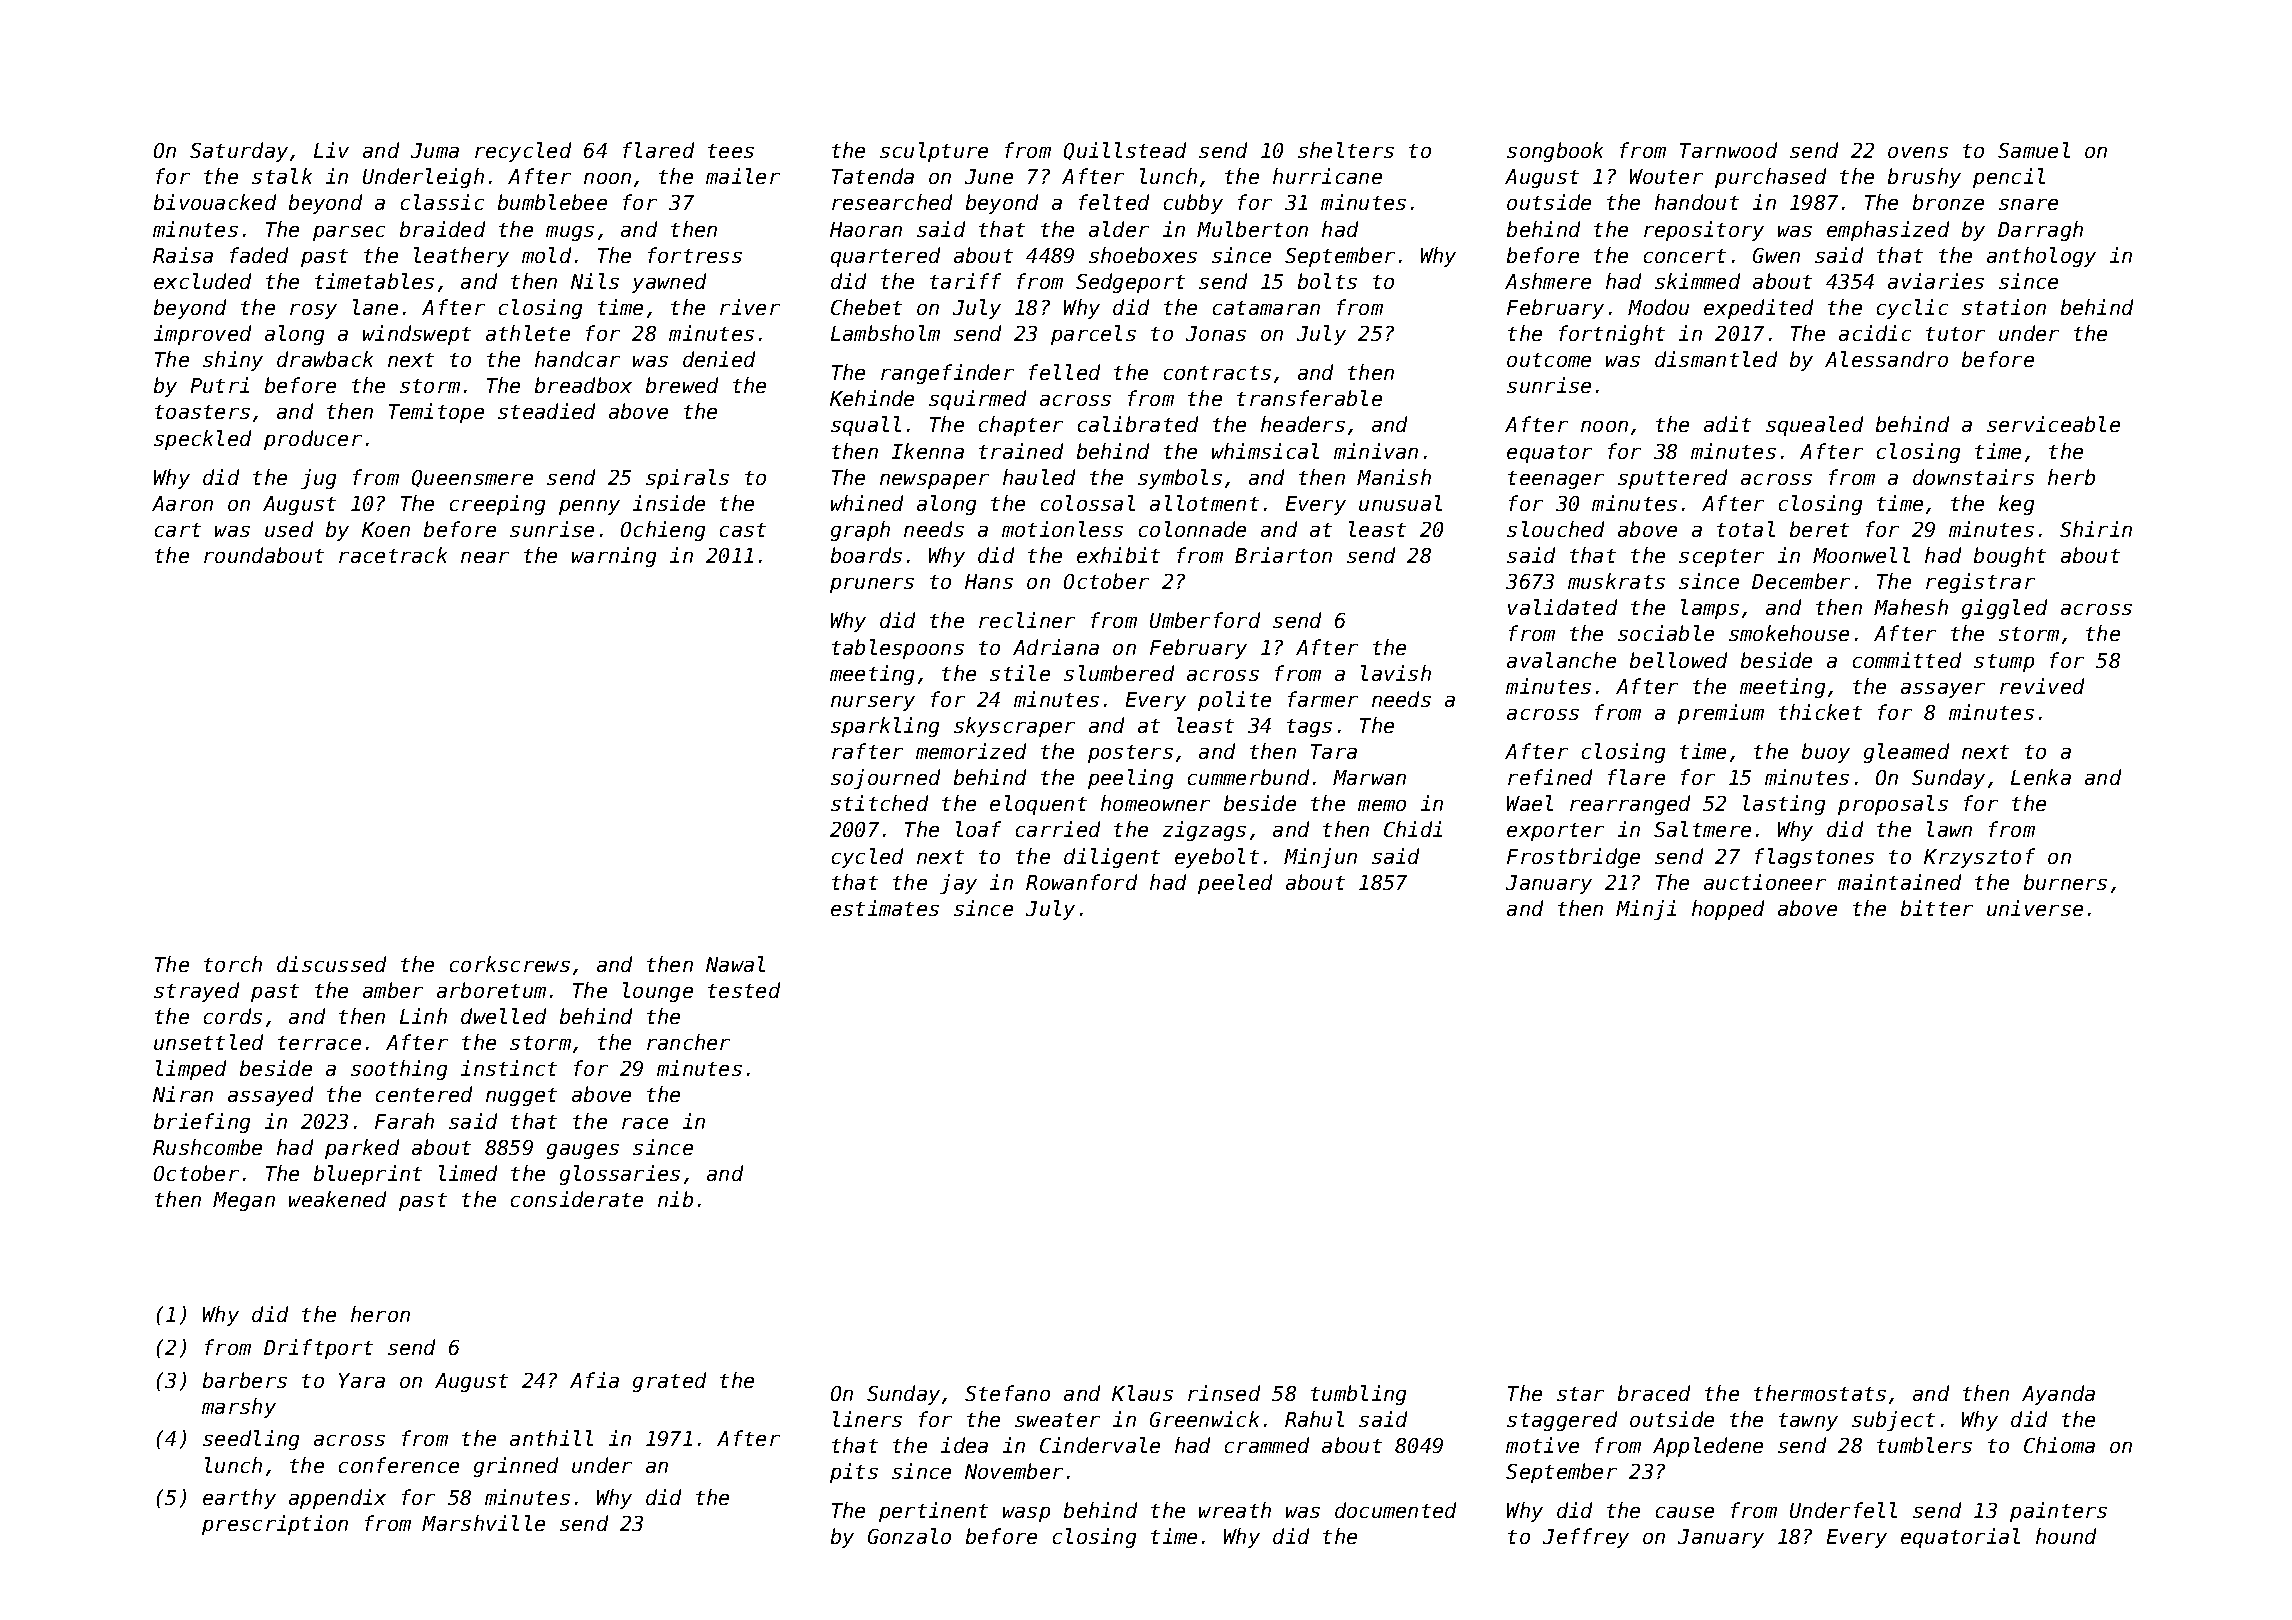  What do you see at coordinates (1027, 620) in the screenshot?
I see `recliner` at bounding box center [1027, 620].
